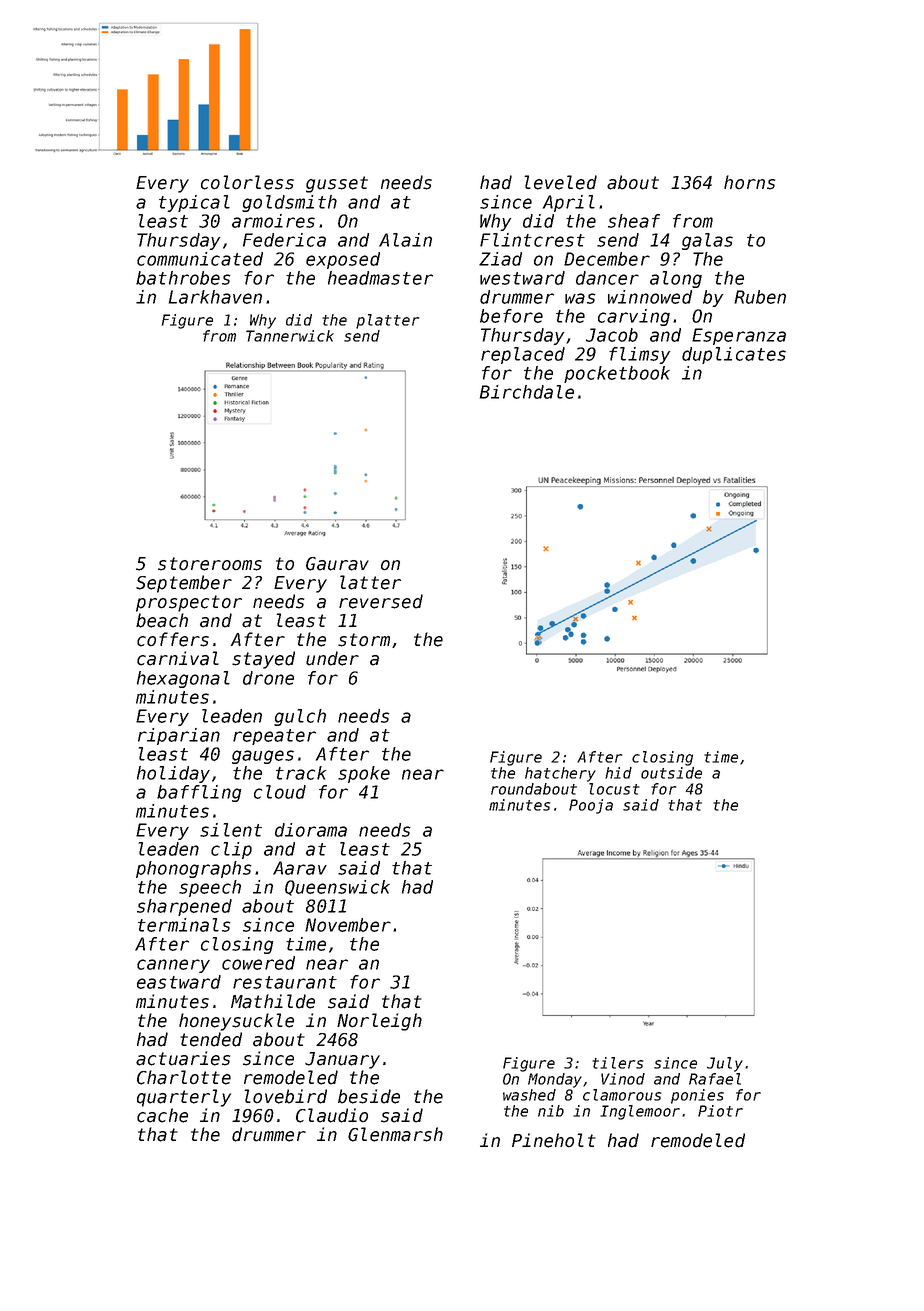  Describe the element at coordinates (337, 564) in the image. I see `Gaurav` at that location.
